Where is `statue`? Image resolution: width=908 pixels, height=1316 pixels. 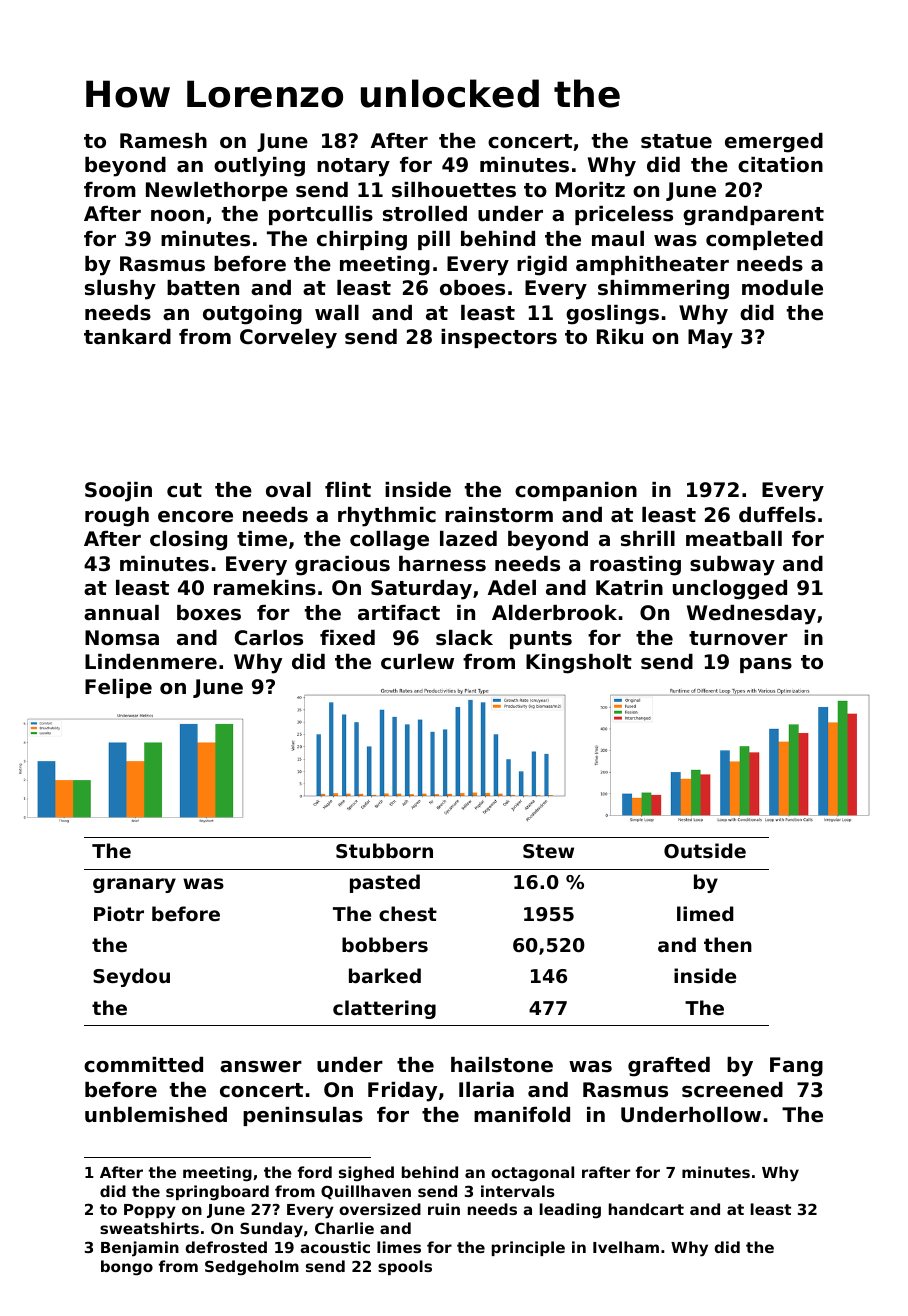
statue is located at coordinates (676, 141).
